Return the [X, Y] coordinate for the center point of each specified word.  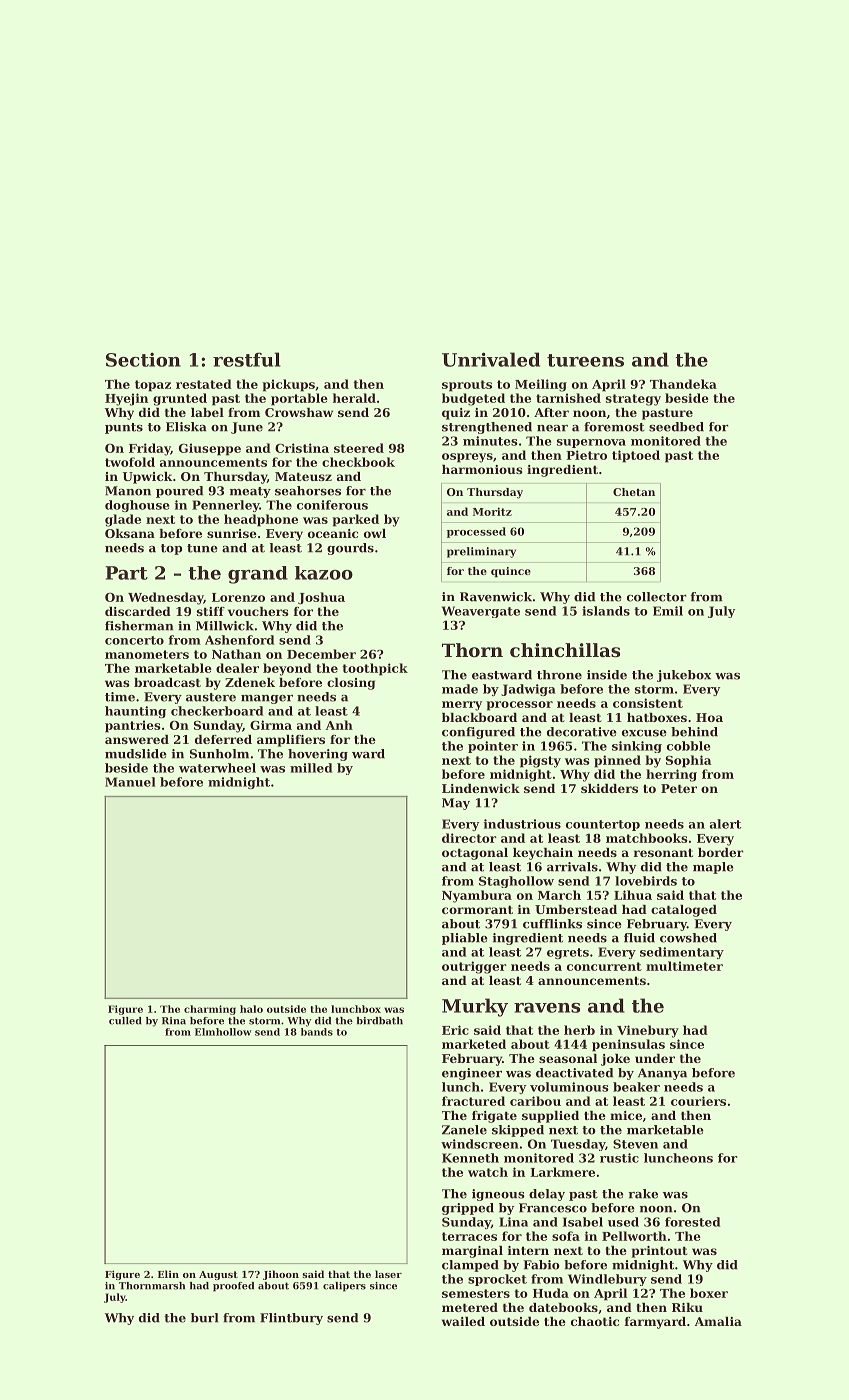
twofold [130, 462]
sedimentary [682, 953]
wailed [463, 1321]
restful [247, 359]
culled [125, 1021]
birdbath [380, 1021]
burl [205, 1318]
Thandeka [683, 384]
